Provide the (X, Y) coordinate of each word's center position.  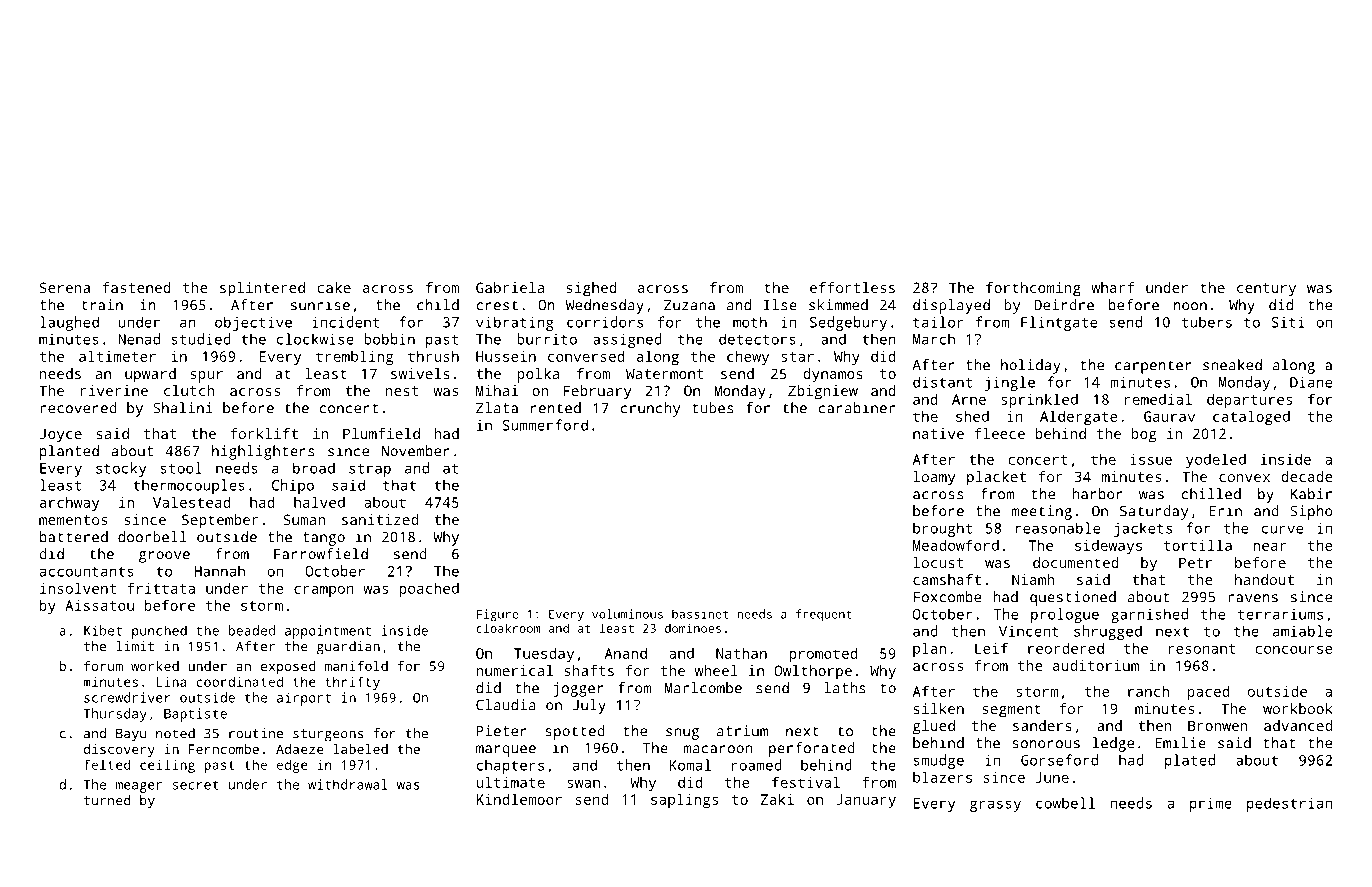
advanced (1298, 725)
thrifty (352, 683)
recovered (78, 408)
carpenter (1153, 367)
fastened (137, 287)
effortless (852, 287)
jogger (578, 689)
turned (107, 800)
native (938, 433)
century (1266, 290)
